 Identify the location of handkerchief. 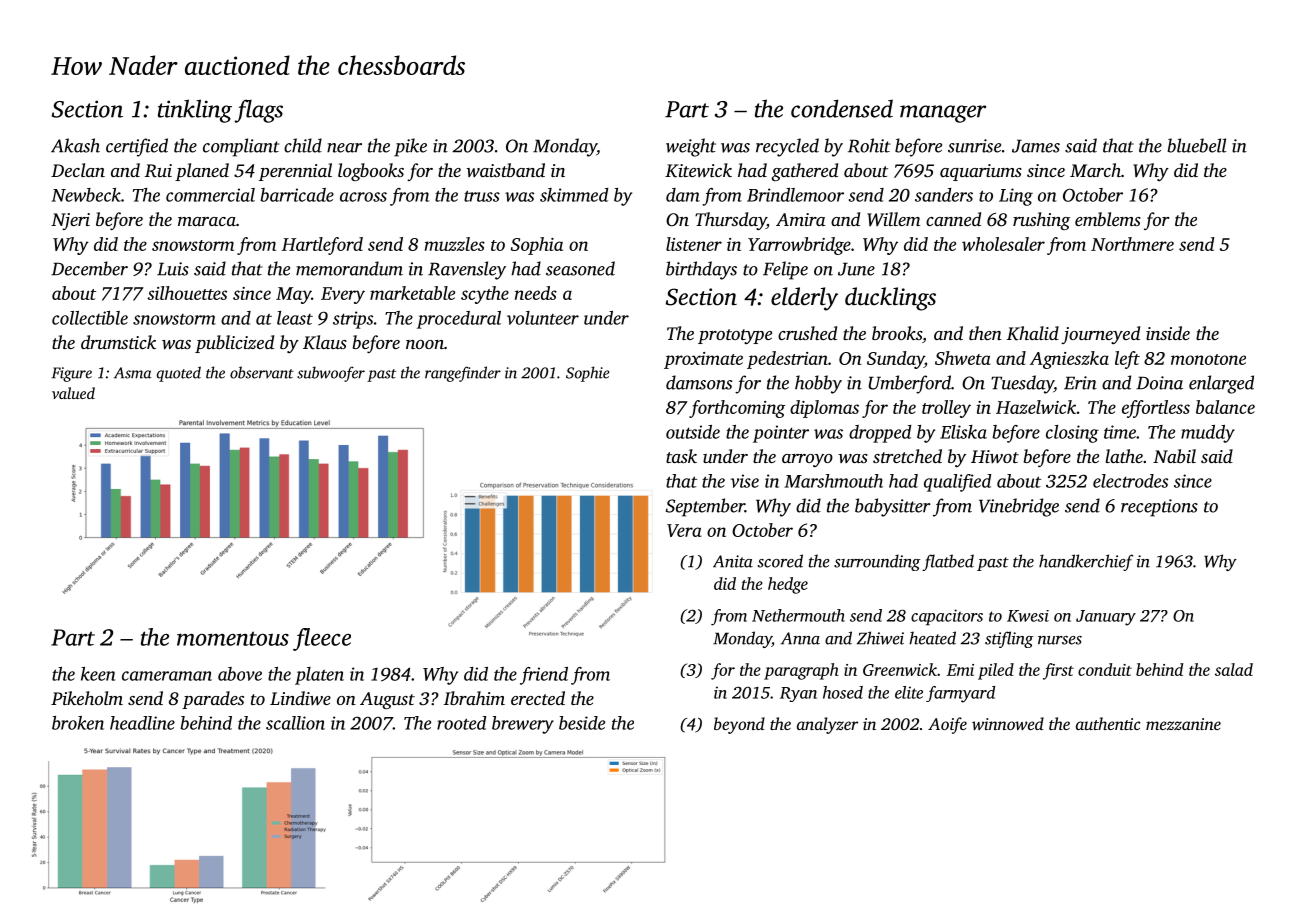
(1086, 562).
